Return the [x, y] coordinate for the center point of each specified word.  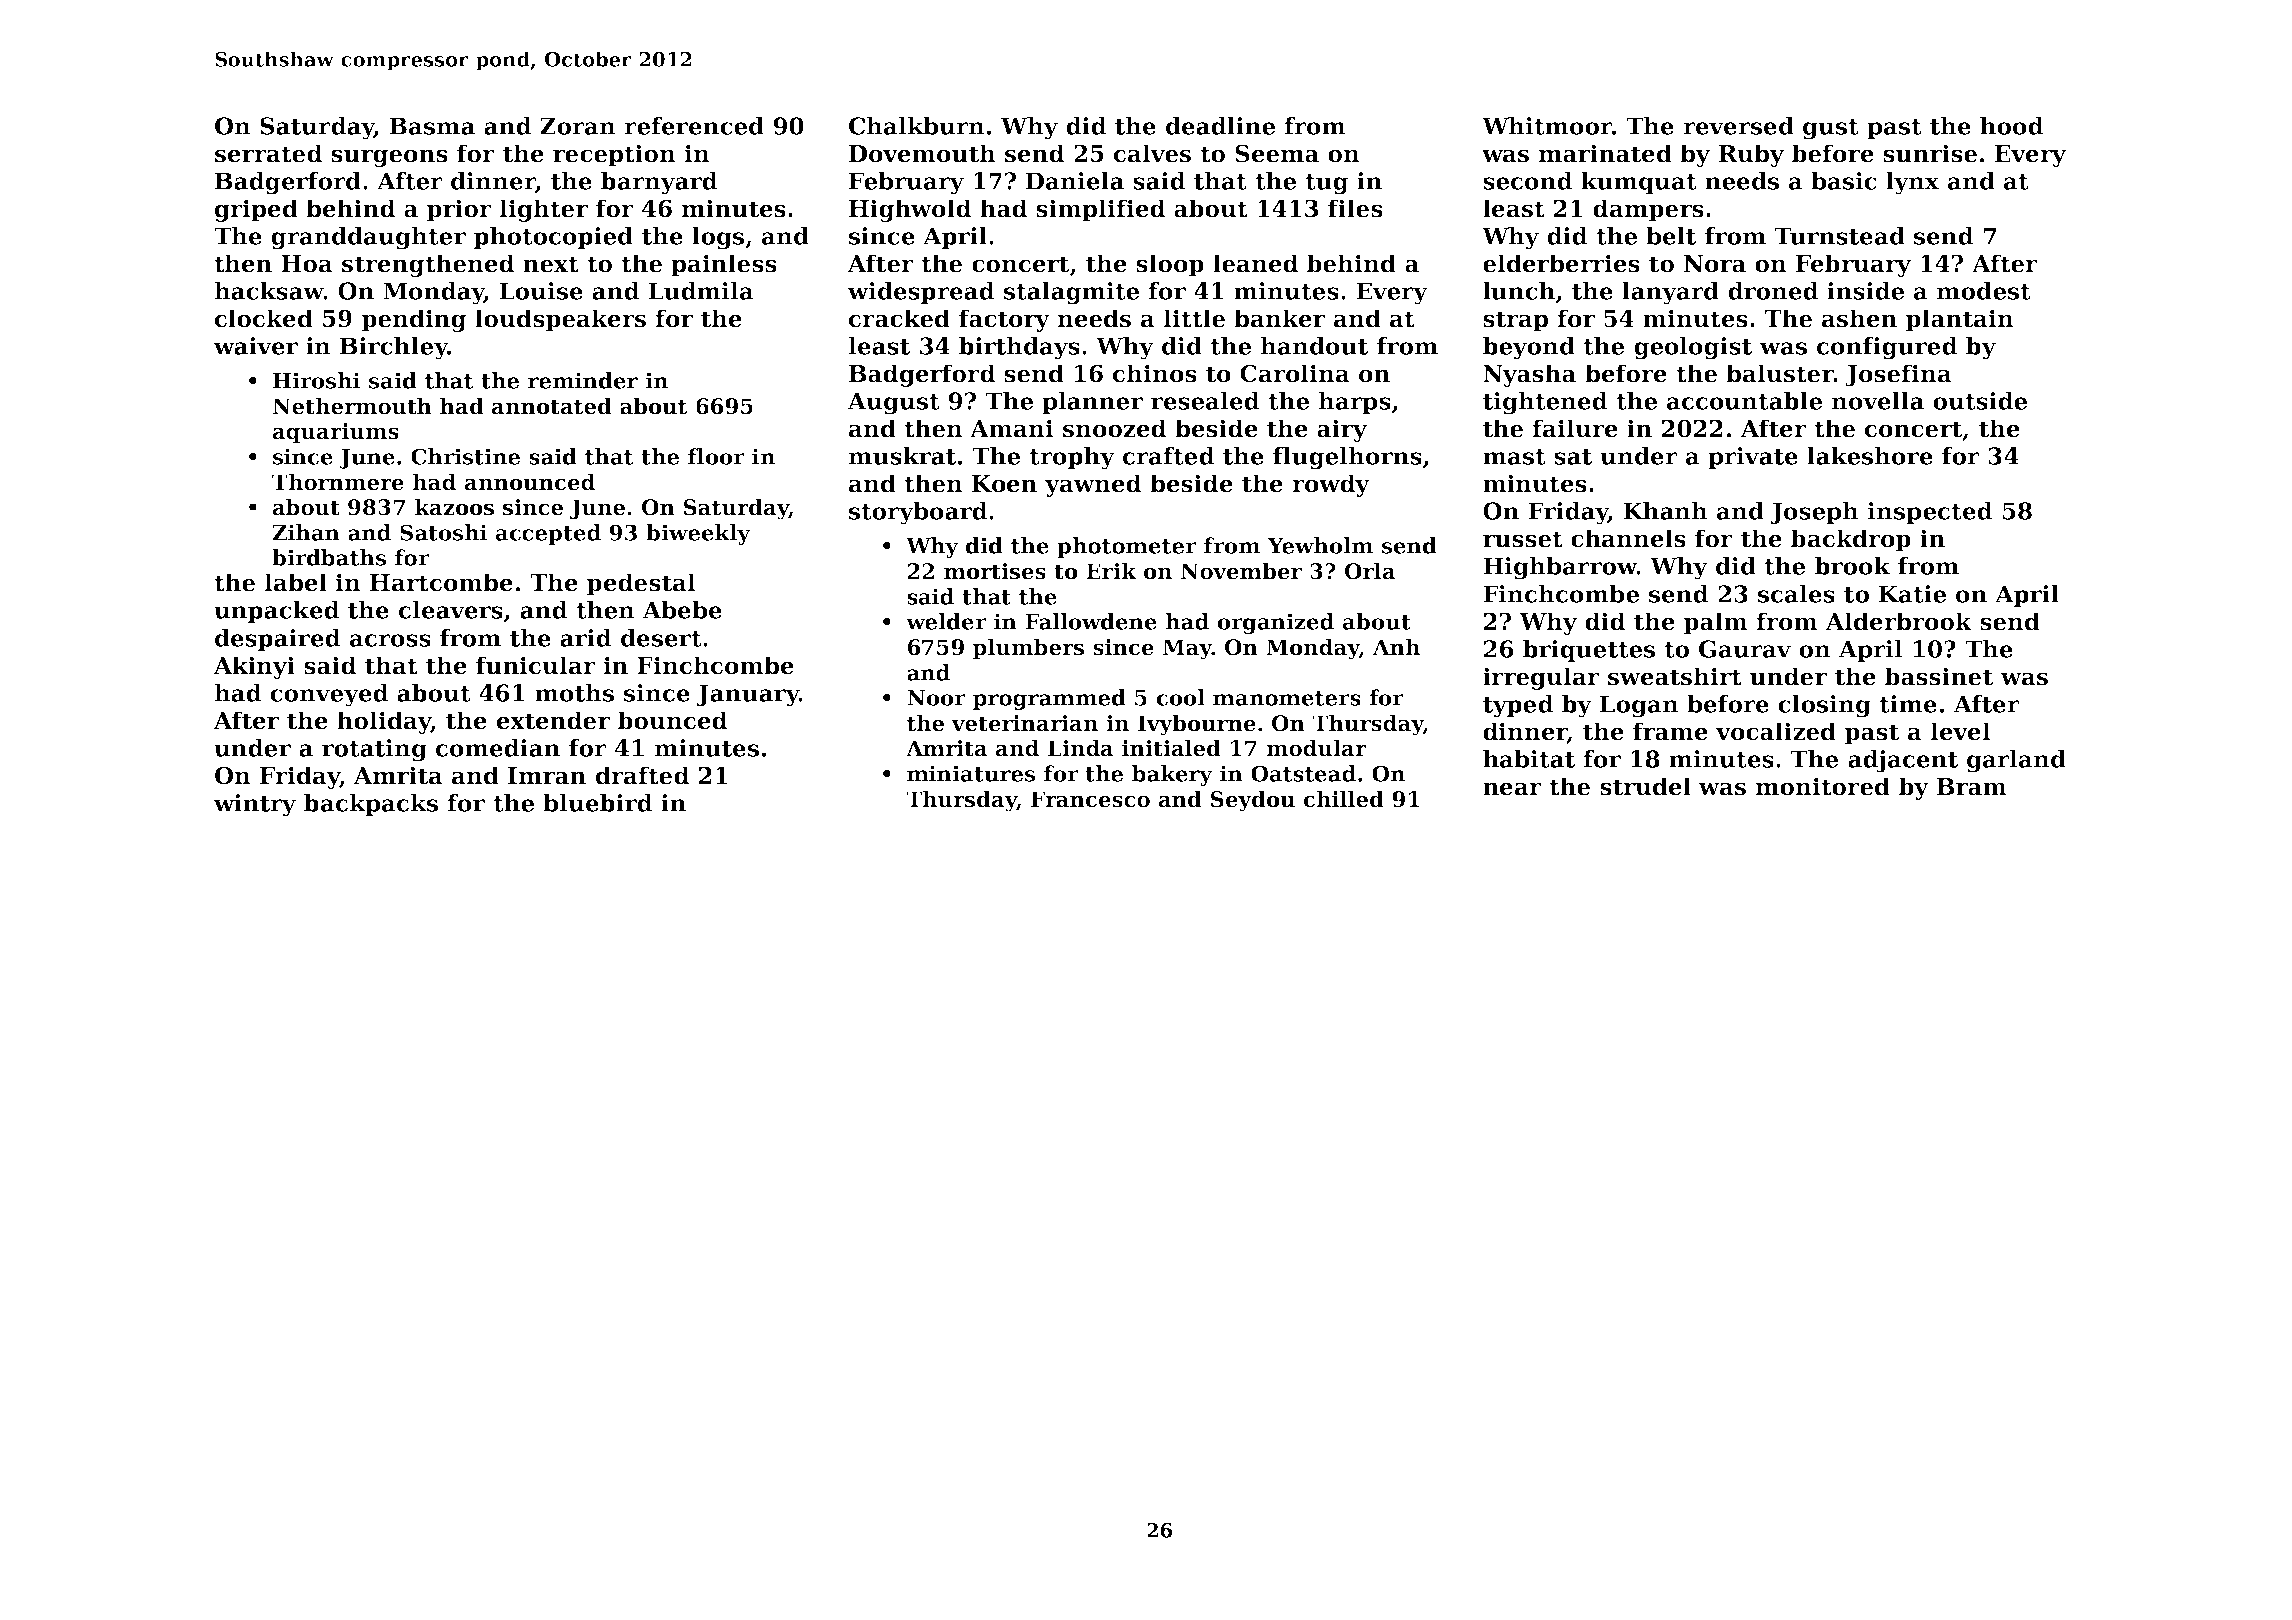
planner [1092, 403]
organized [1276, 623]
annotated [552, 406]
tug [1326, 184]
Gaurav [1745, 649]
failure [1575, 428]
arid [585, 638]
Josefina [1898, 375]
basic [1844, 181]
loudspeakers [560, 320]
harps [1354, 403]
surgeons [389, 158]
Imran [547, 776]
